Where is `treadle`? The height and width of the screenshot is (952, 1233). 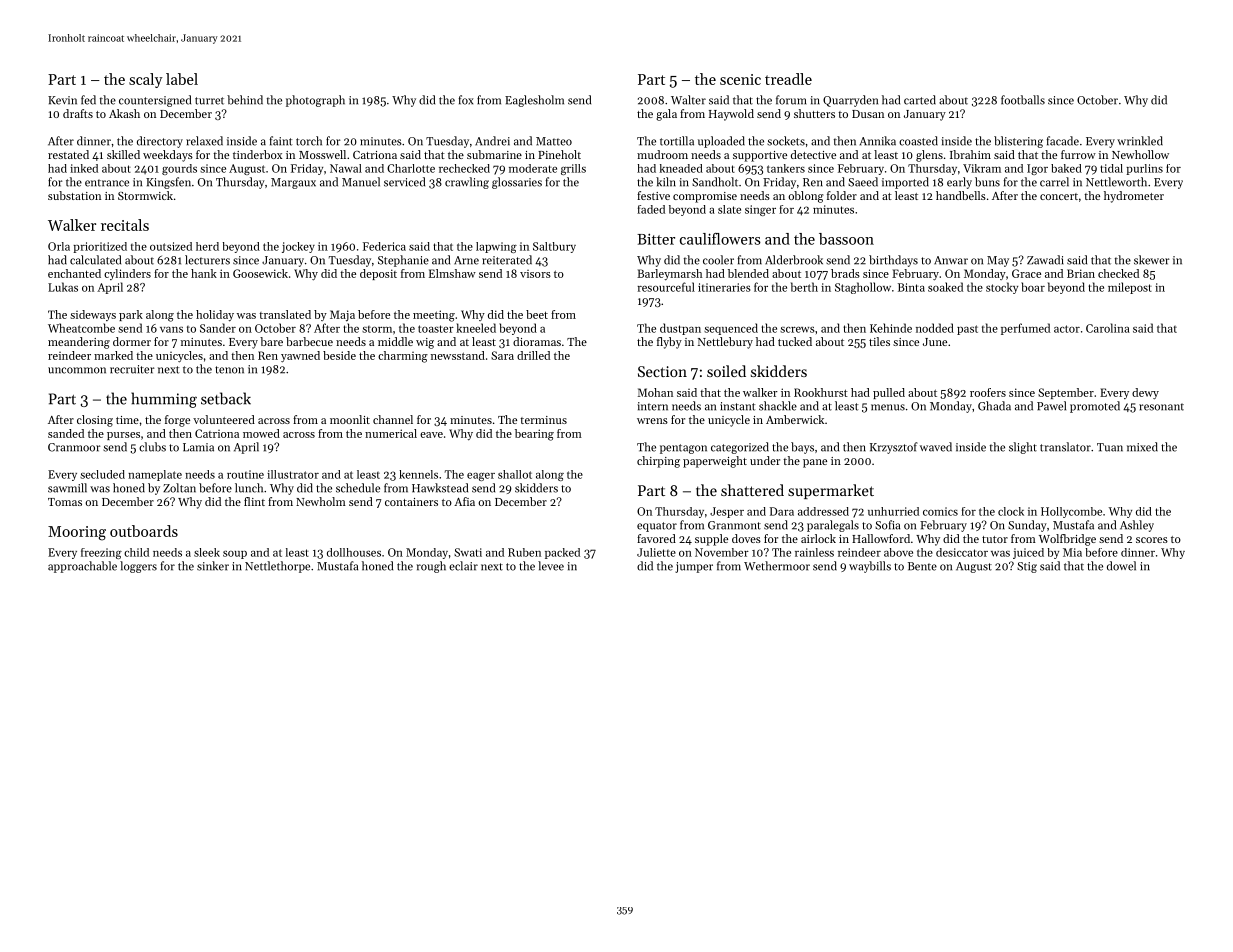
treadle is located at coordinates (788, 79).
